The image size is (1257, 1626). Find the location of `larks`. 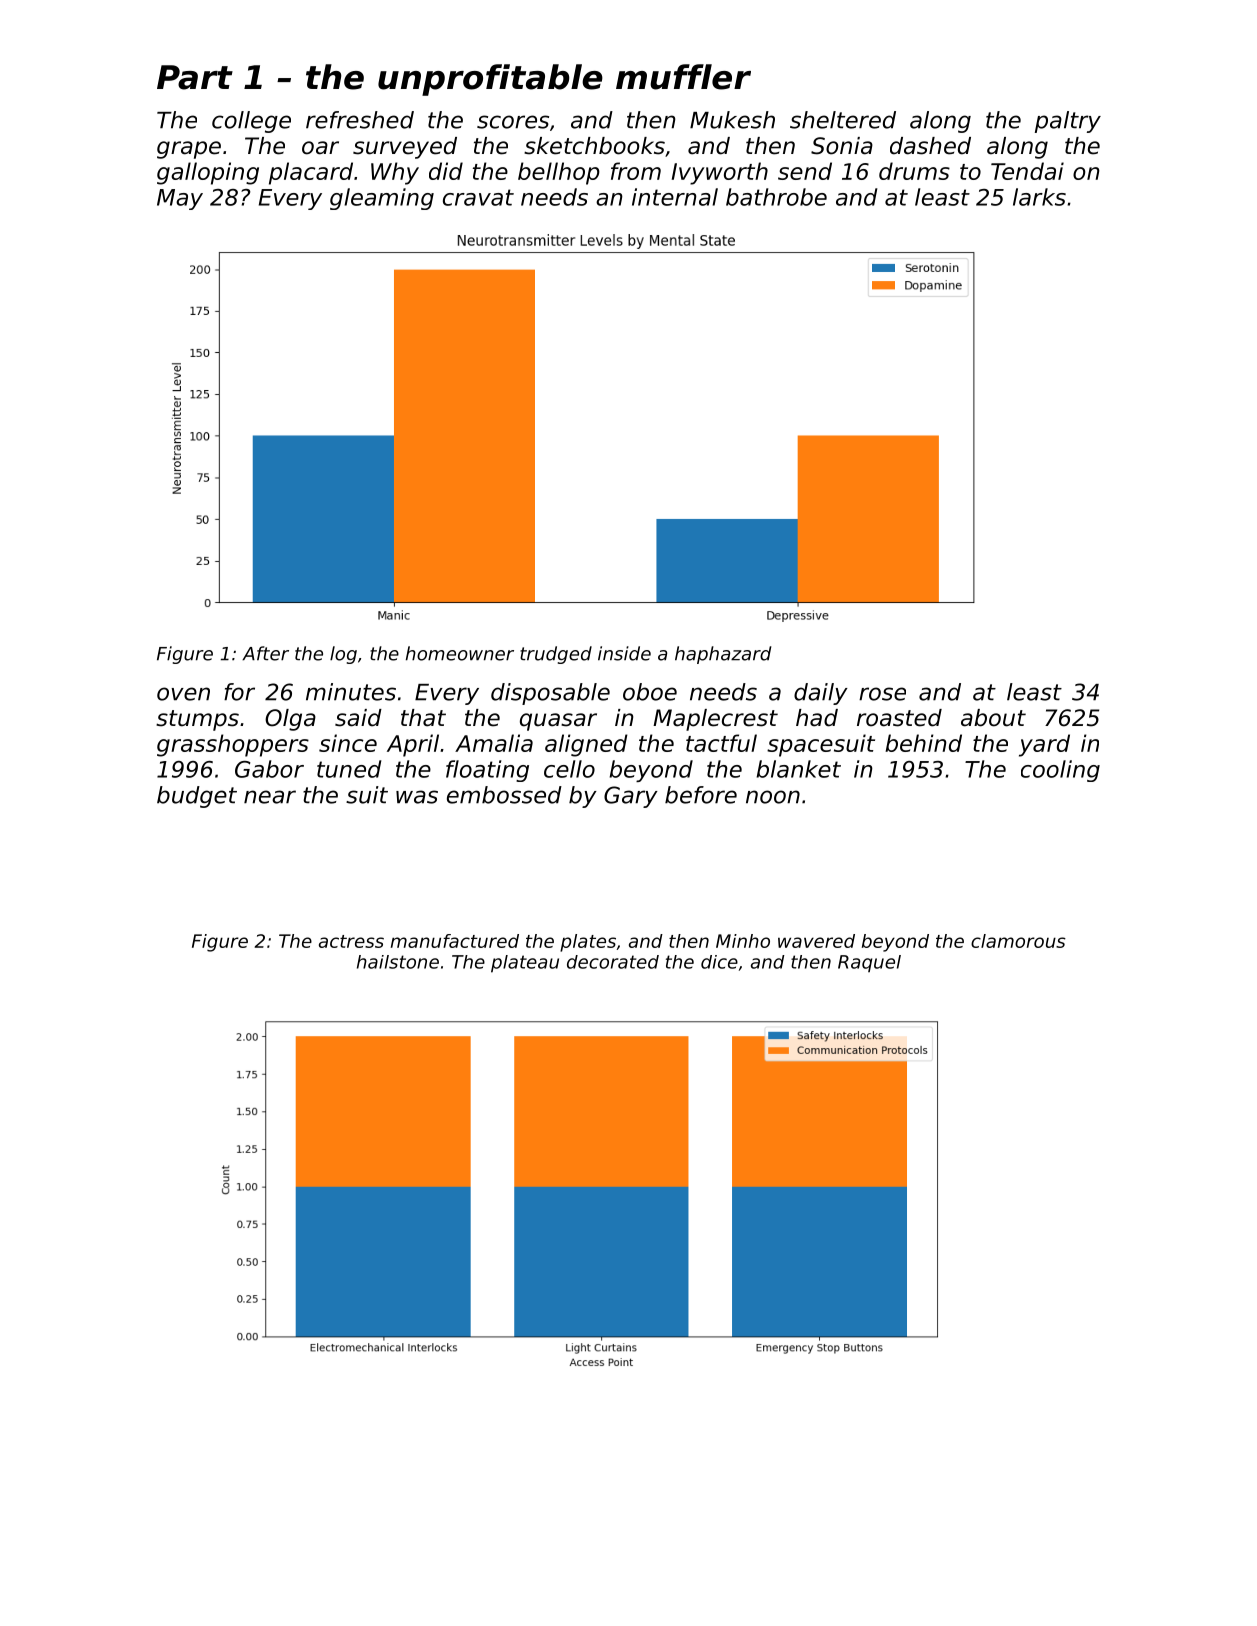

larks is located at coordinates (1039, 197).
